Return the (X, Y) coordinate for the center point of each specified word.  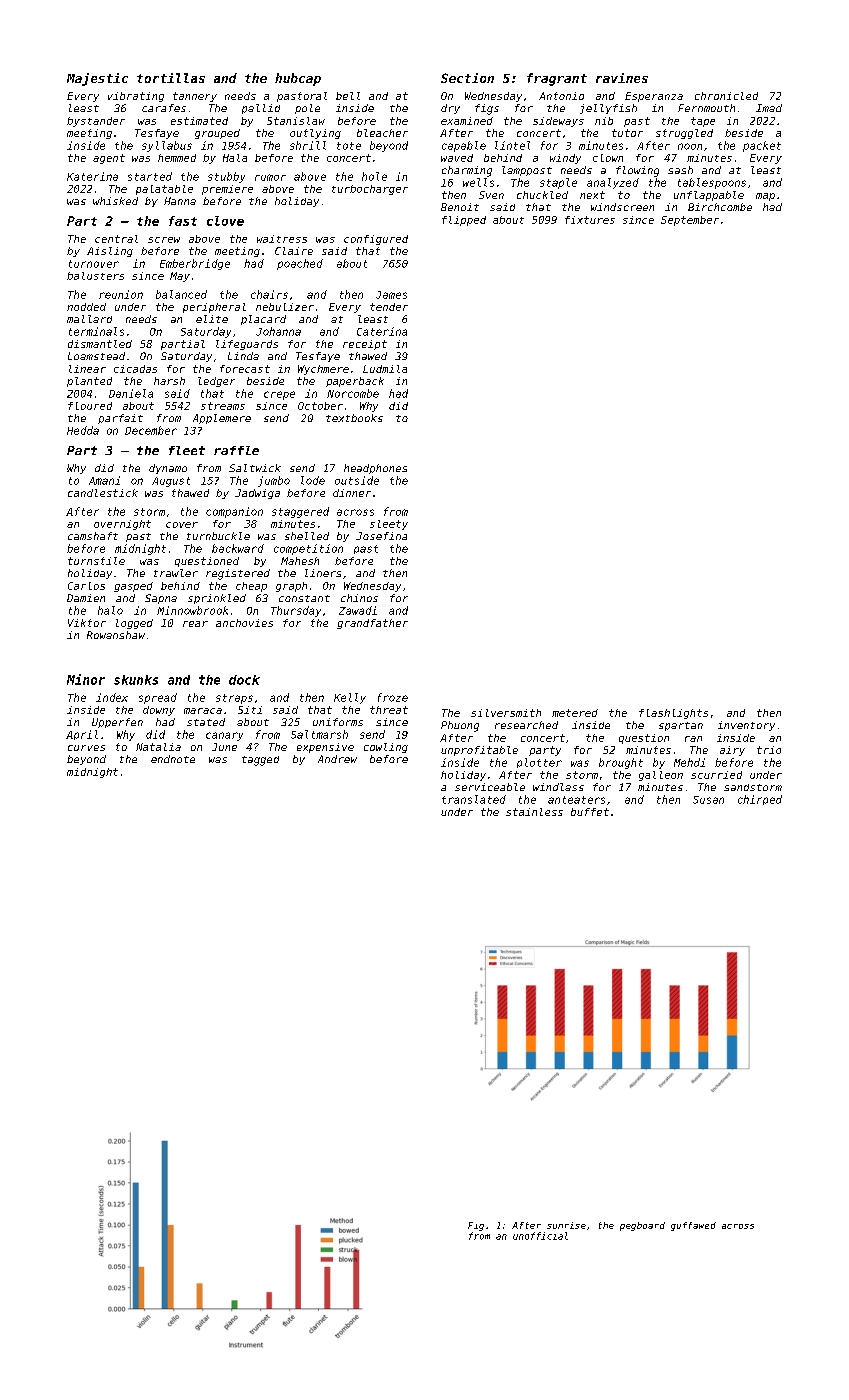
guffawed (693, 1226)
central (116, 239)
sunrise (566, 1225)
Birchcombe (720, 207)
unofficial (540, 1236)
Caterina (382, 331)
